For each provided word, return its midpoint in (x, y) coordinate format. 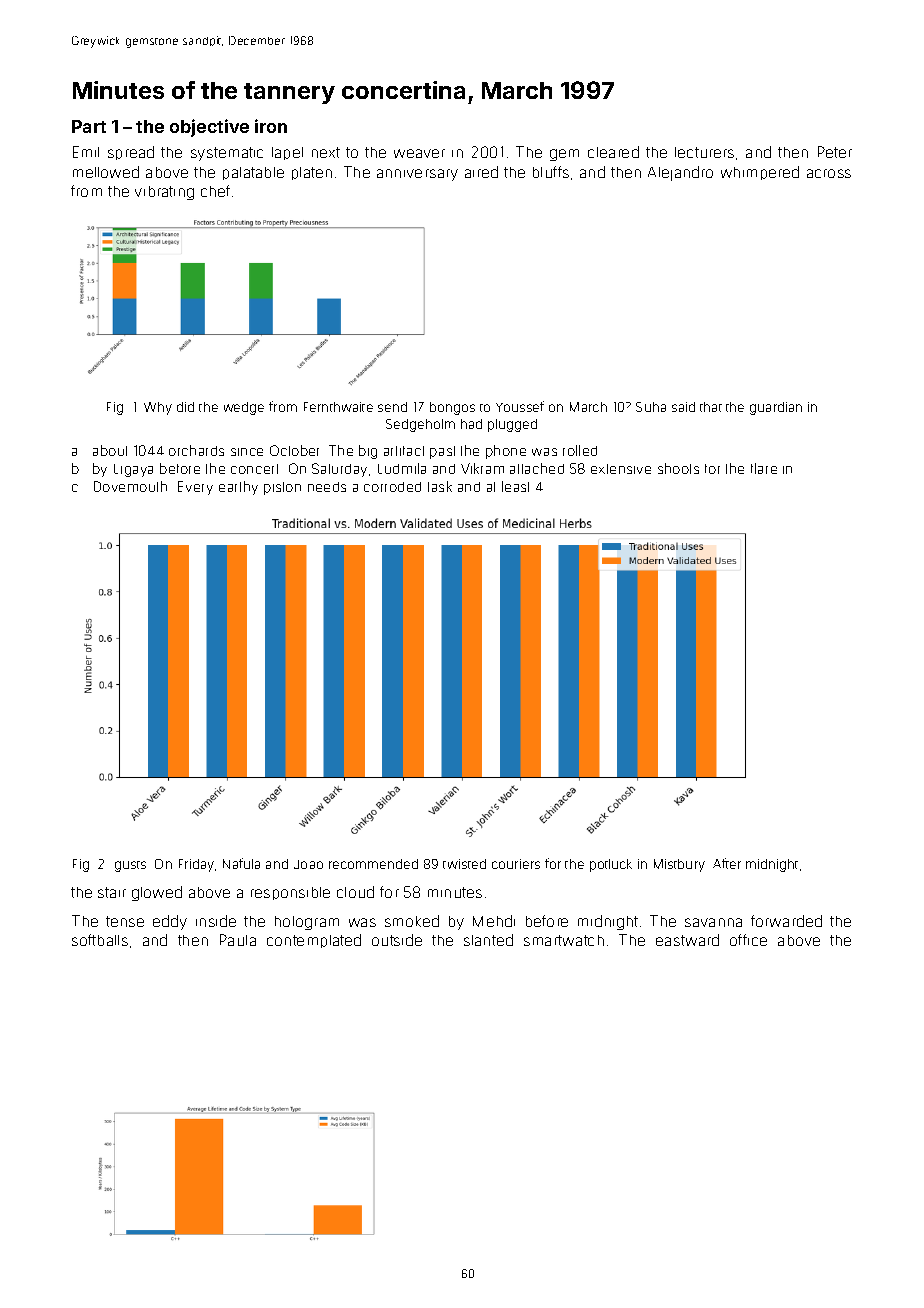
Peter (835, 152)
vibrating (164, 193)
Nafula (241, 863)
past (442, 452)
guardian (776, 408)
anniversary (417, 175)
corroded (392, 487)
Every (195, 488)
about (110, 450)
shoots (678, 468)
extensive (621, 469)
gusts (130, 866)
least (515, 486)
